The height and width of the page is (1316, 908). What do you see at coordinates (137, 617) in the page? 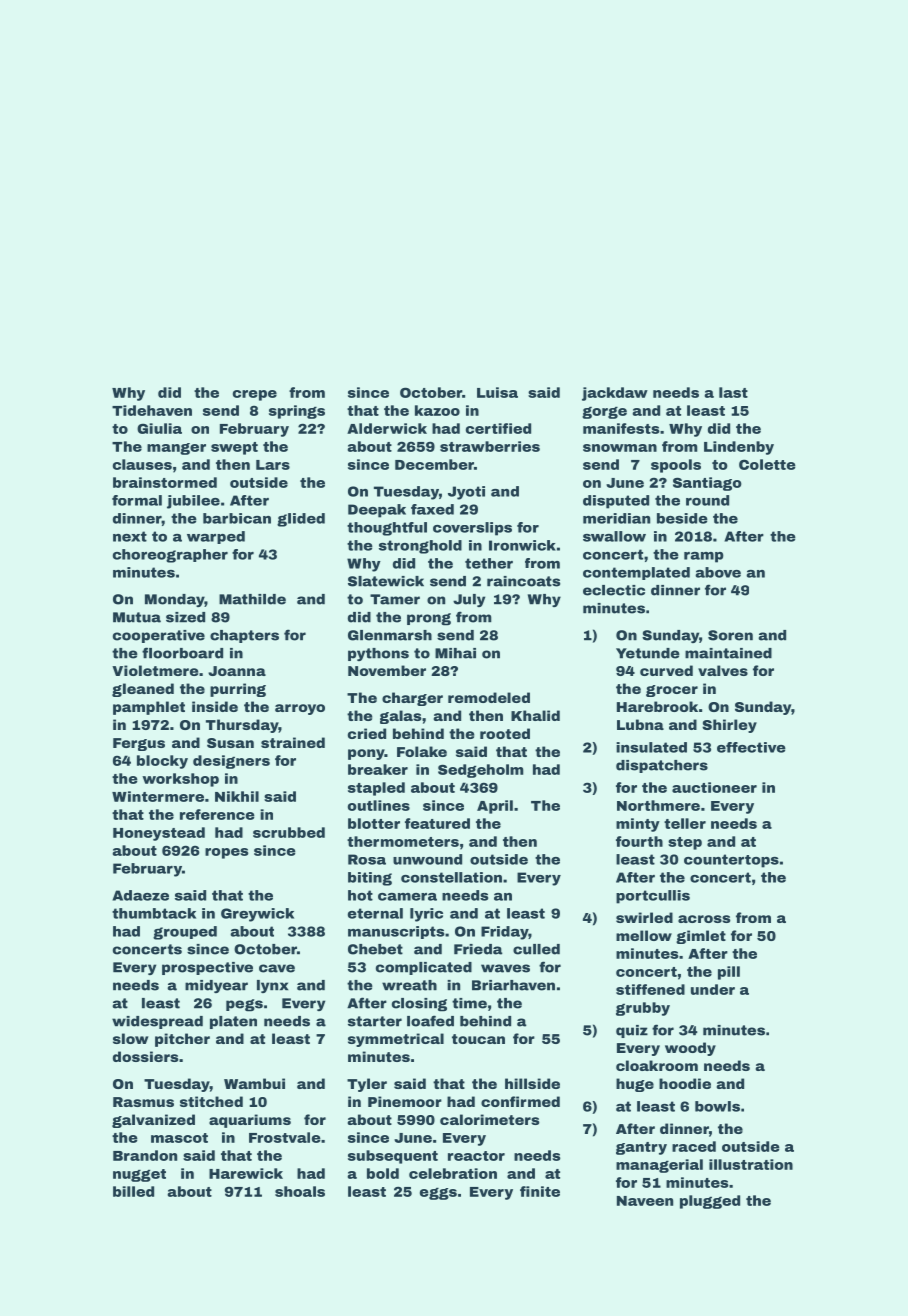
I see `Mutua` at bounding box center [137, 617].
